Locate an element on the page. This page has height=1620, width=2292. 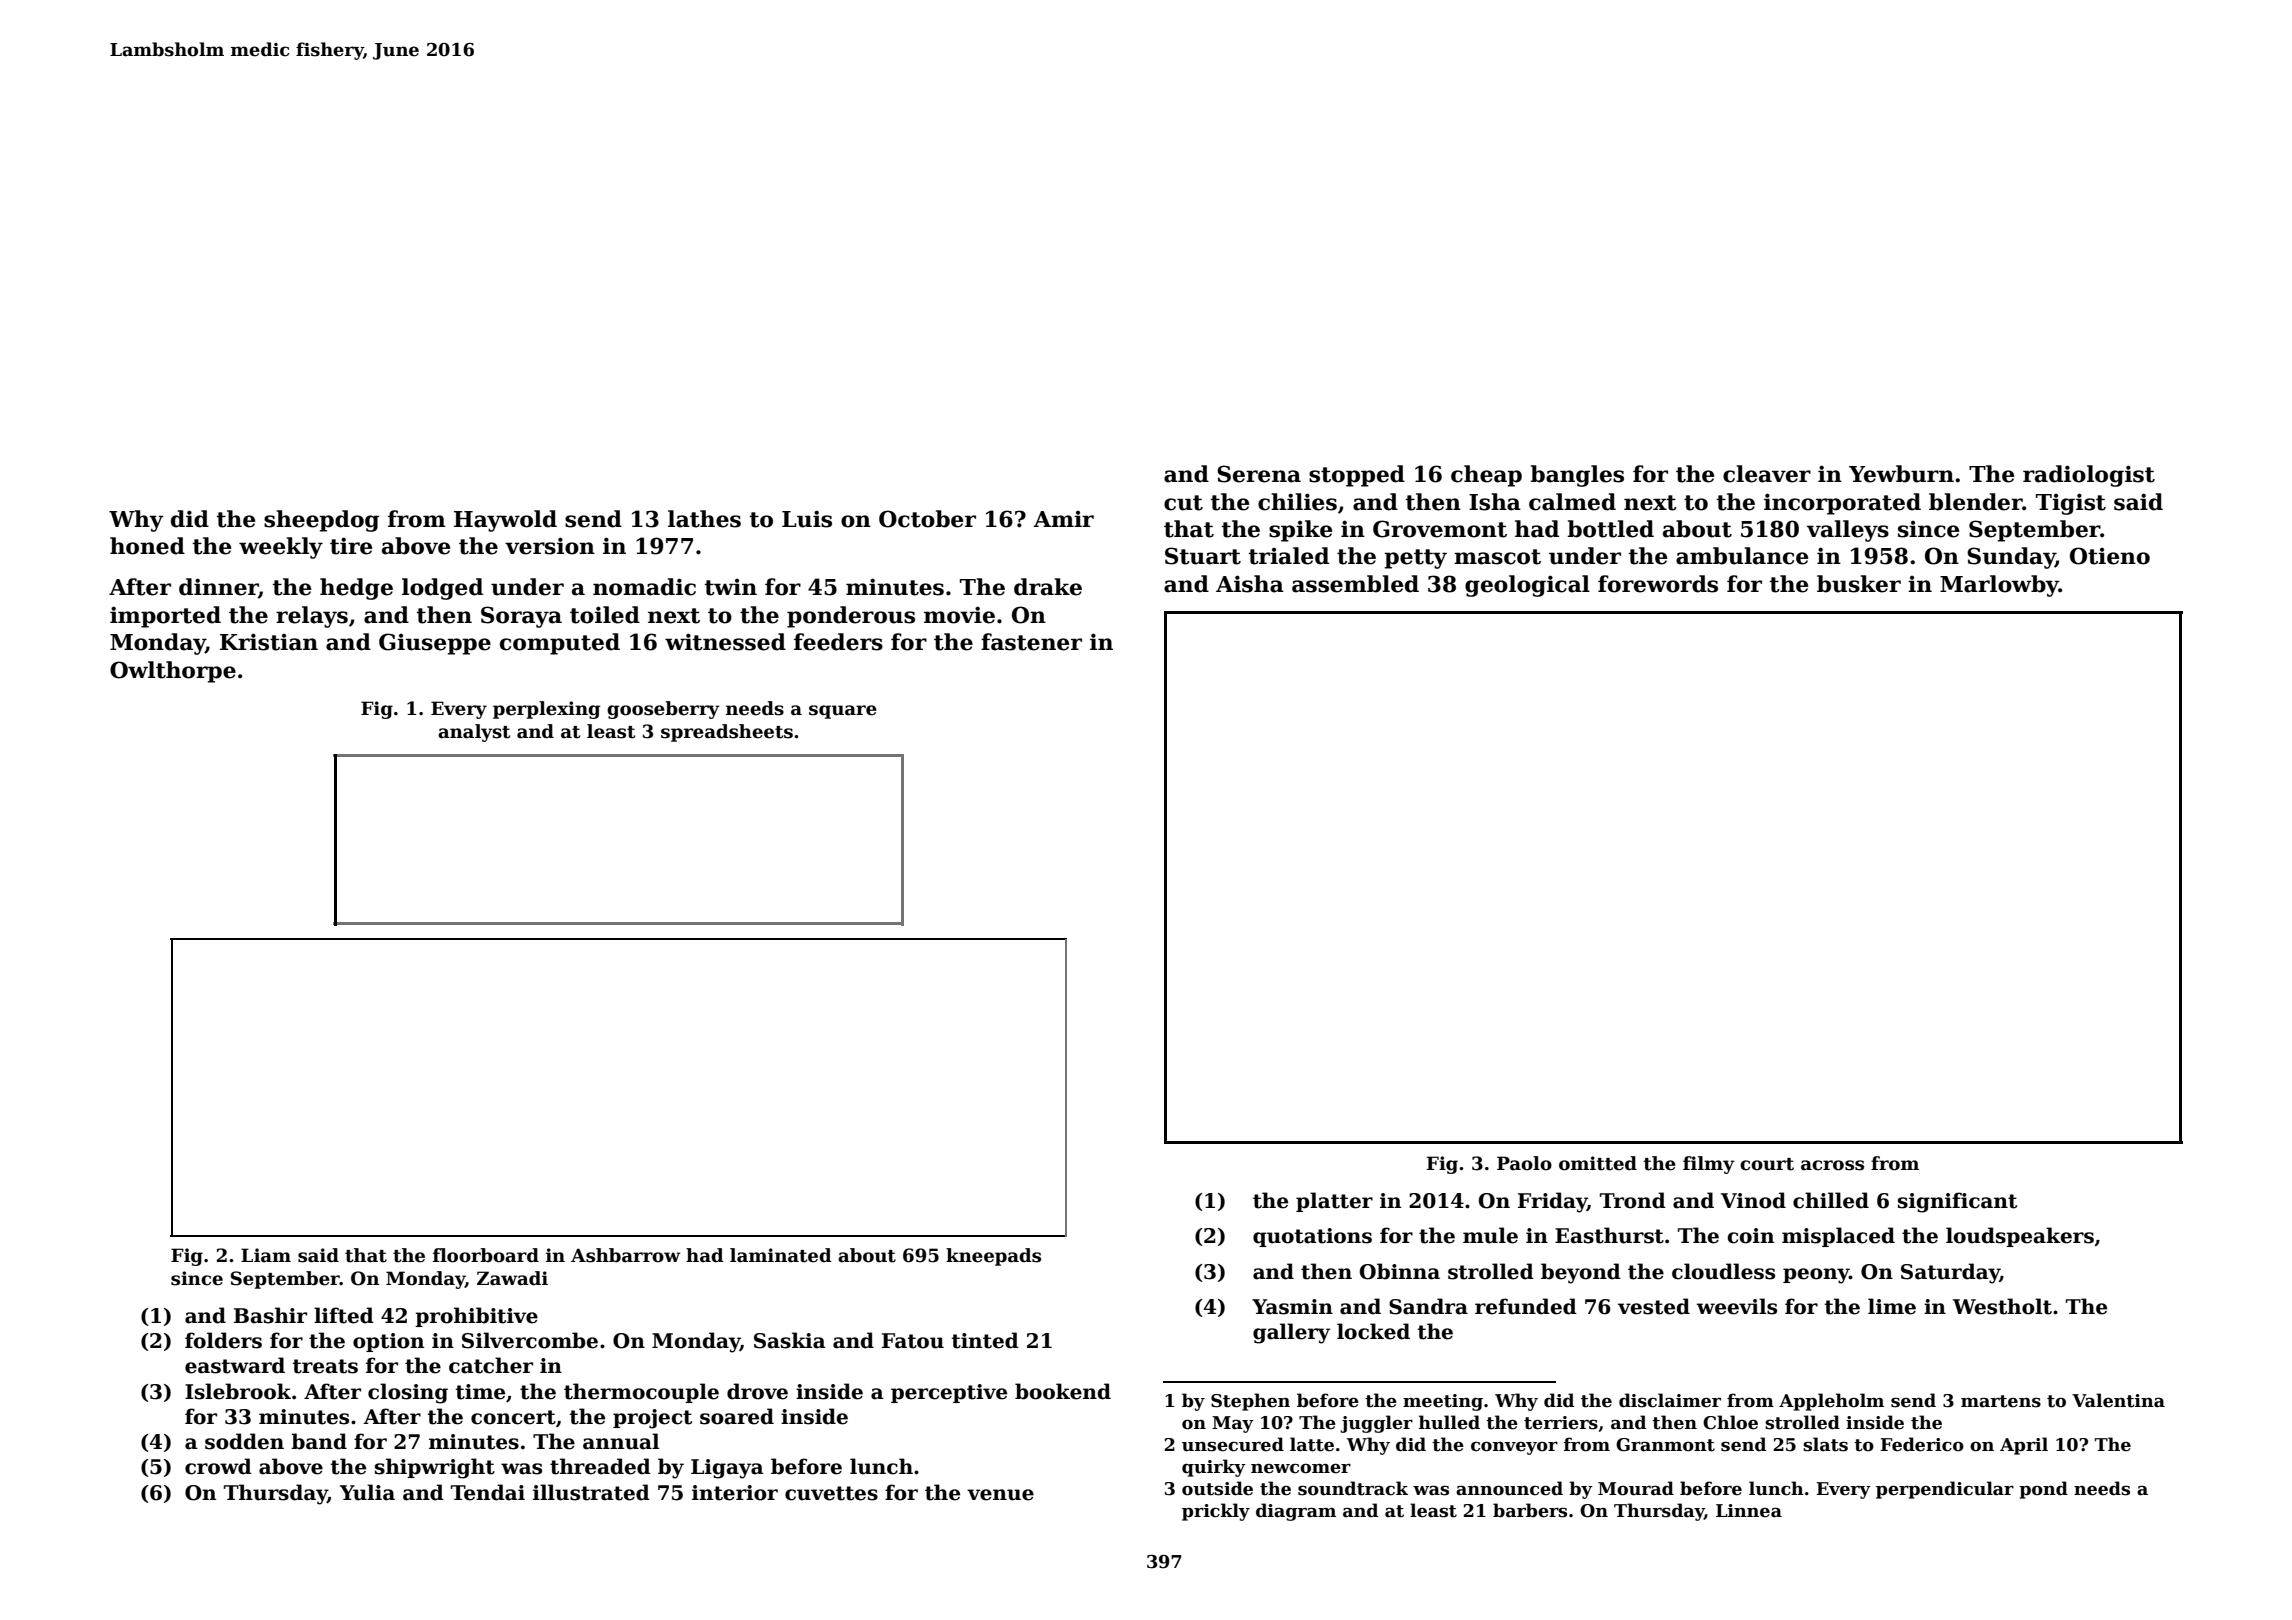
Saturday is located at coordinates (1950, 1273).
